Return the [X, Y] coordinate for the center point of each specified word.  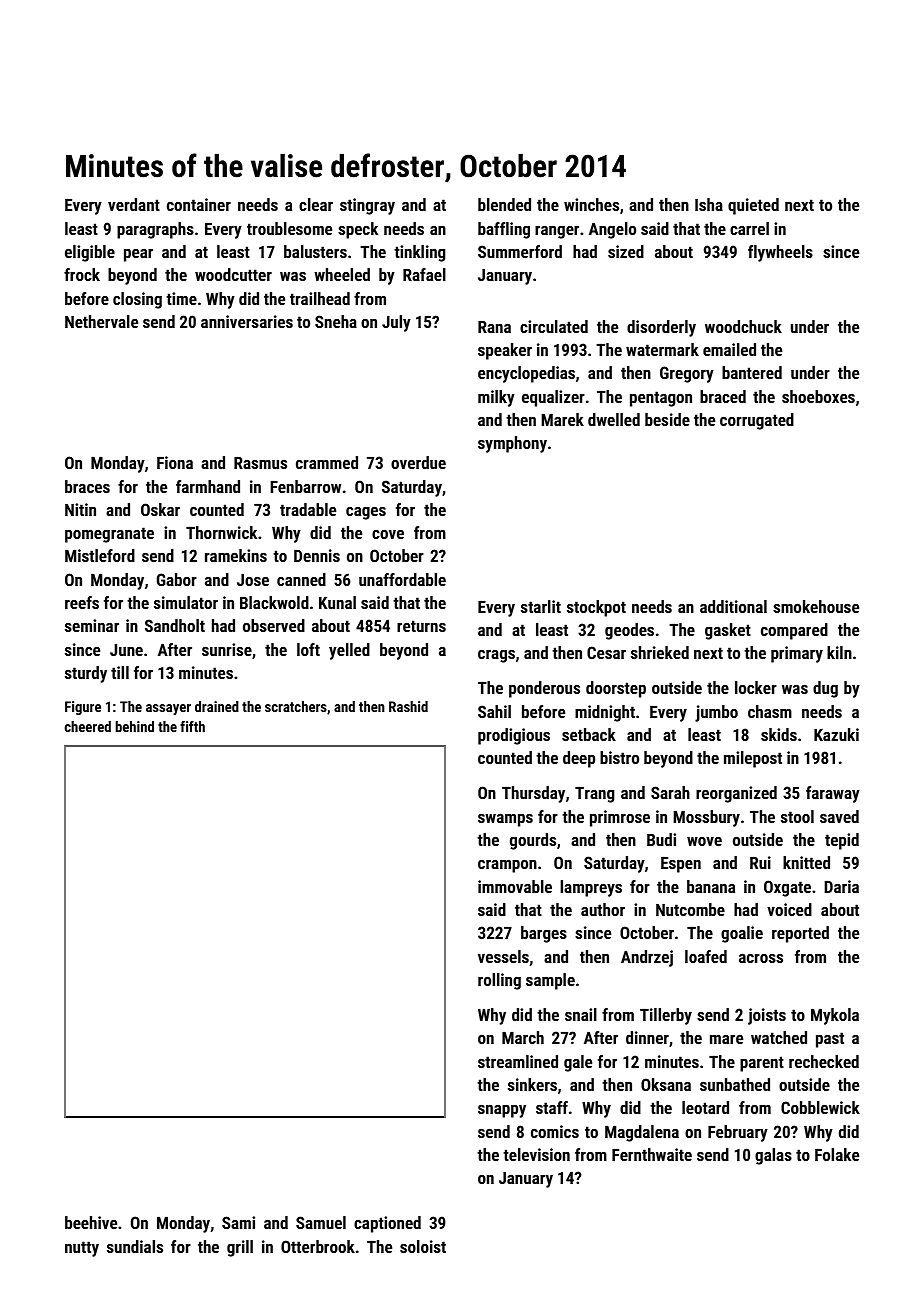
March [523, 1037]
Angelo [612, 230]
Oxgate [787, 888]
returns [421, 626]
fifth [192, 726]
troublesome [289, 228]
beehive [91, 1222]
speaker [505, 351]
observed [274, 625]
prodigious [514, 736]
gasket [728, 631]
